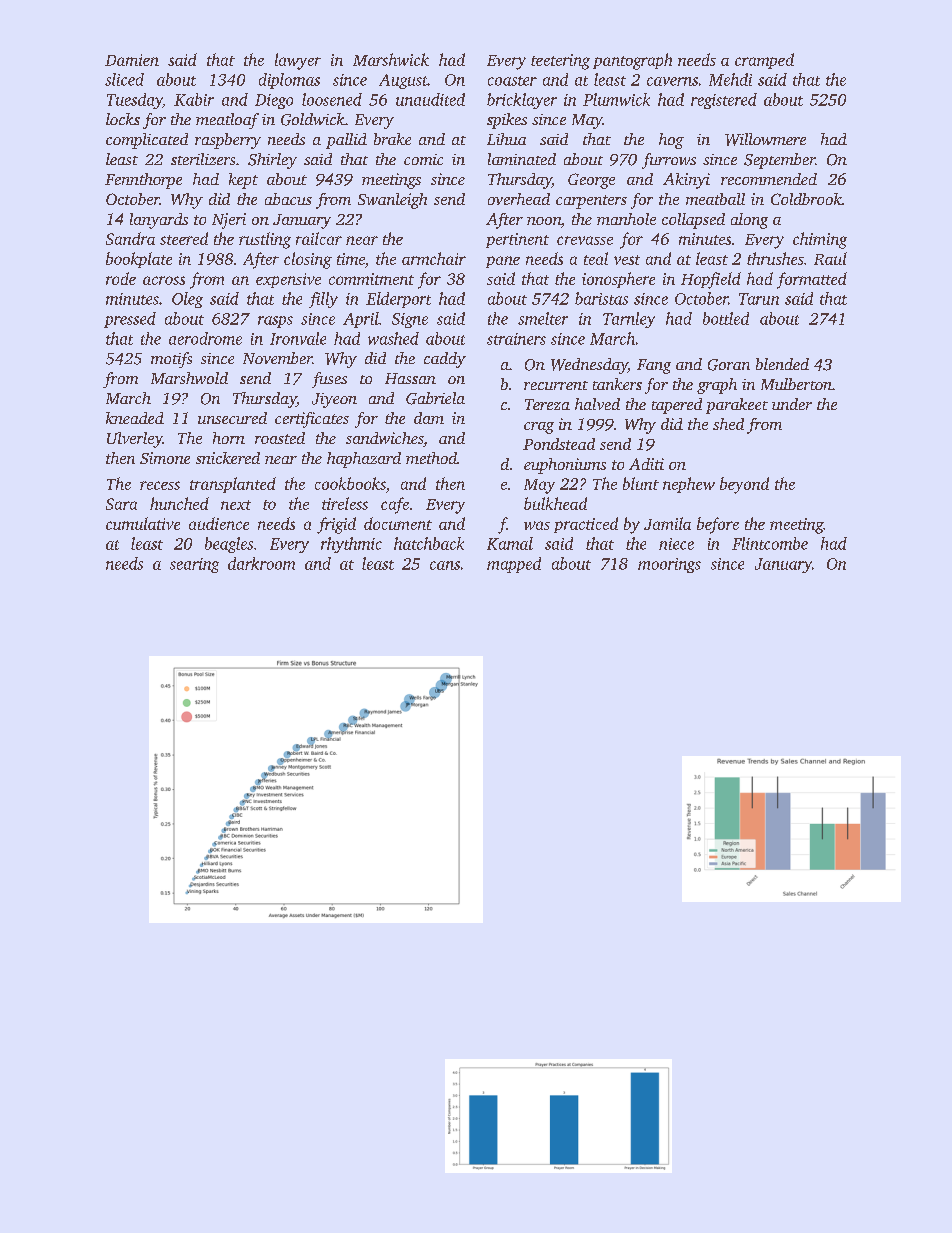  Describe the element at coordinates (194, 565) in the screenshot. I see `searing` at that location.
